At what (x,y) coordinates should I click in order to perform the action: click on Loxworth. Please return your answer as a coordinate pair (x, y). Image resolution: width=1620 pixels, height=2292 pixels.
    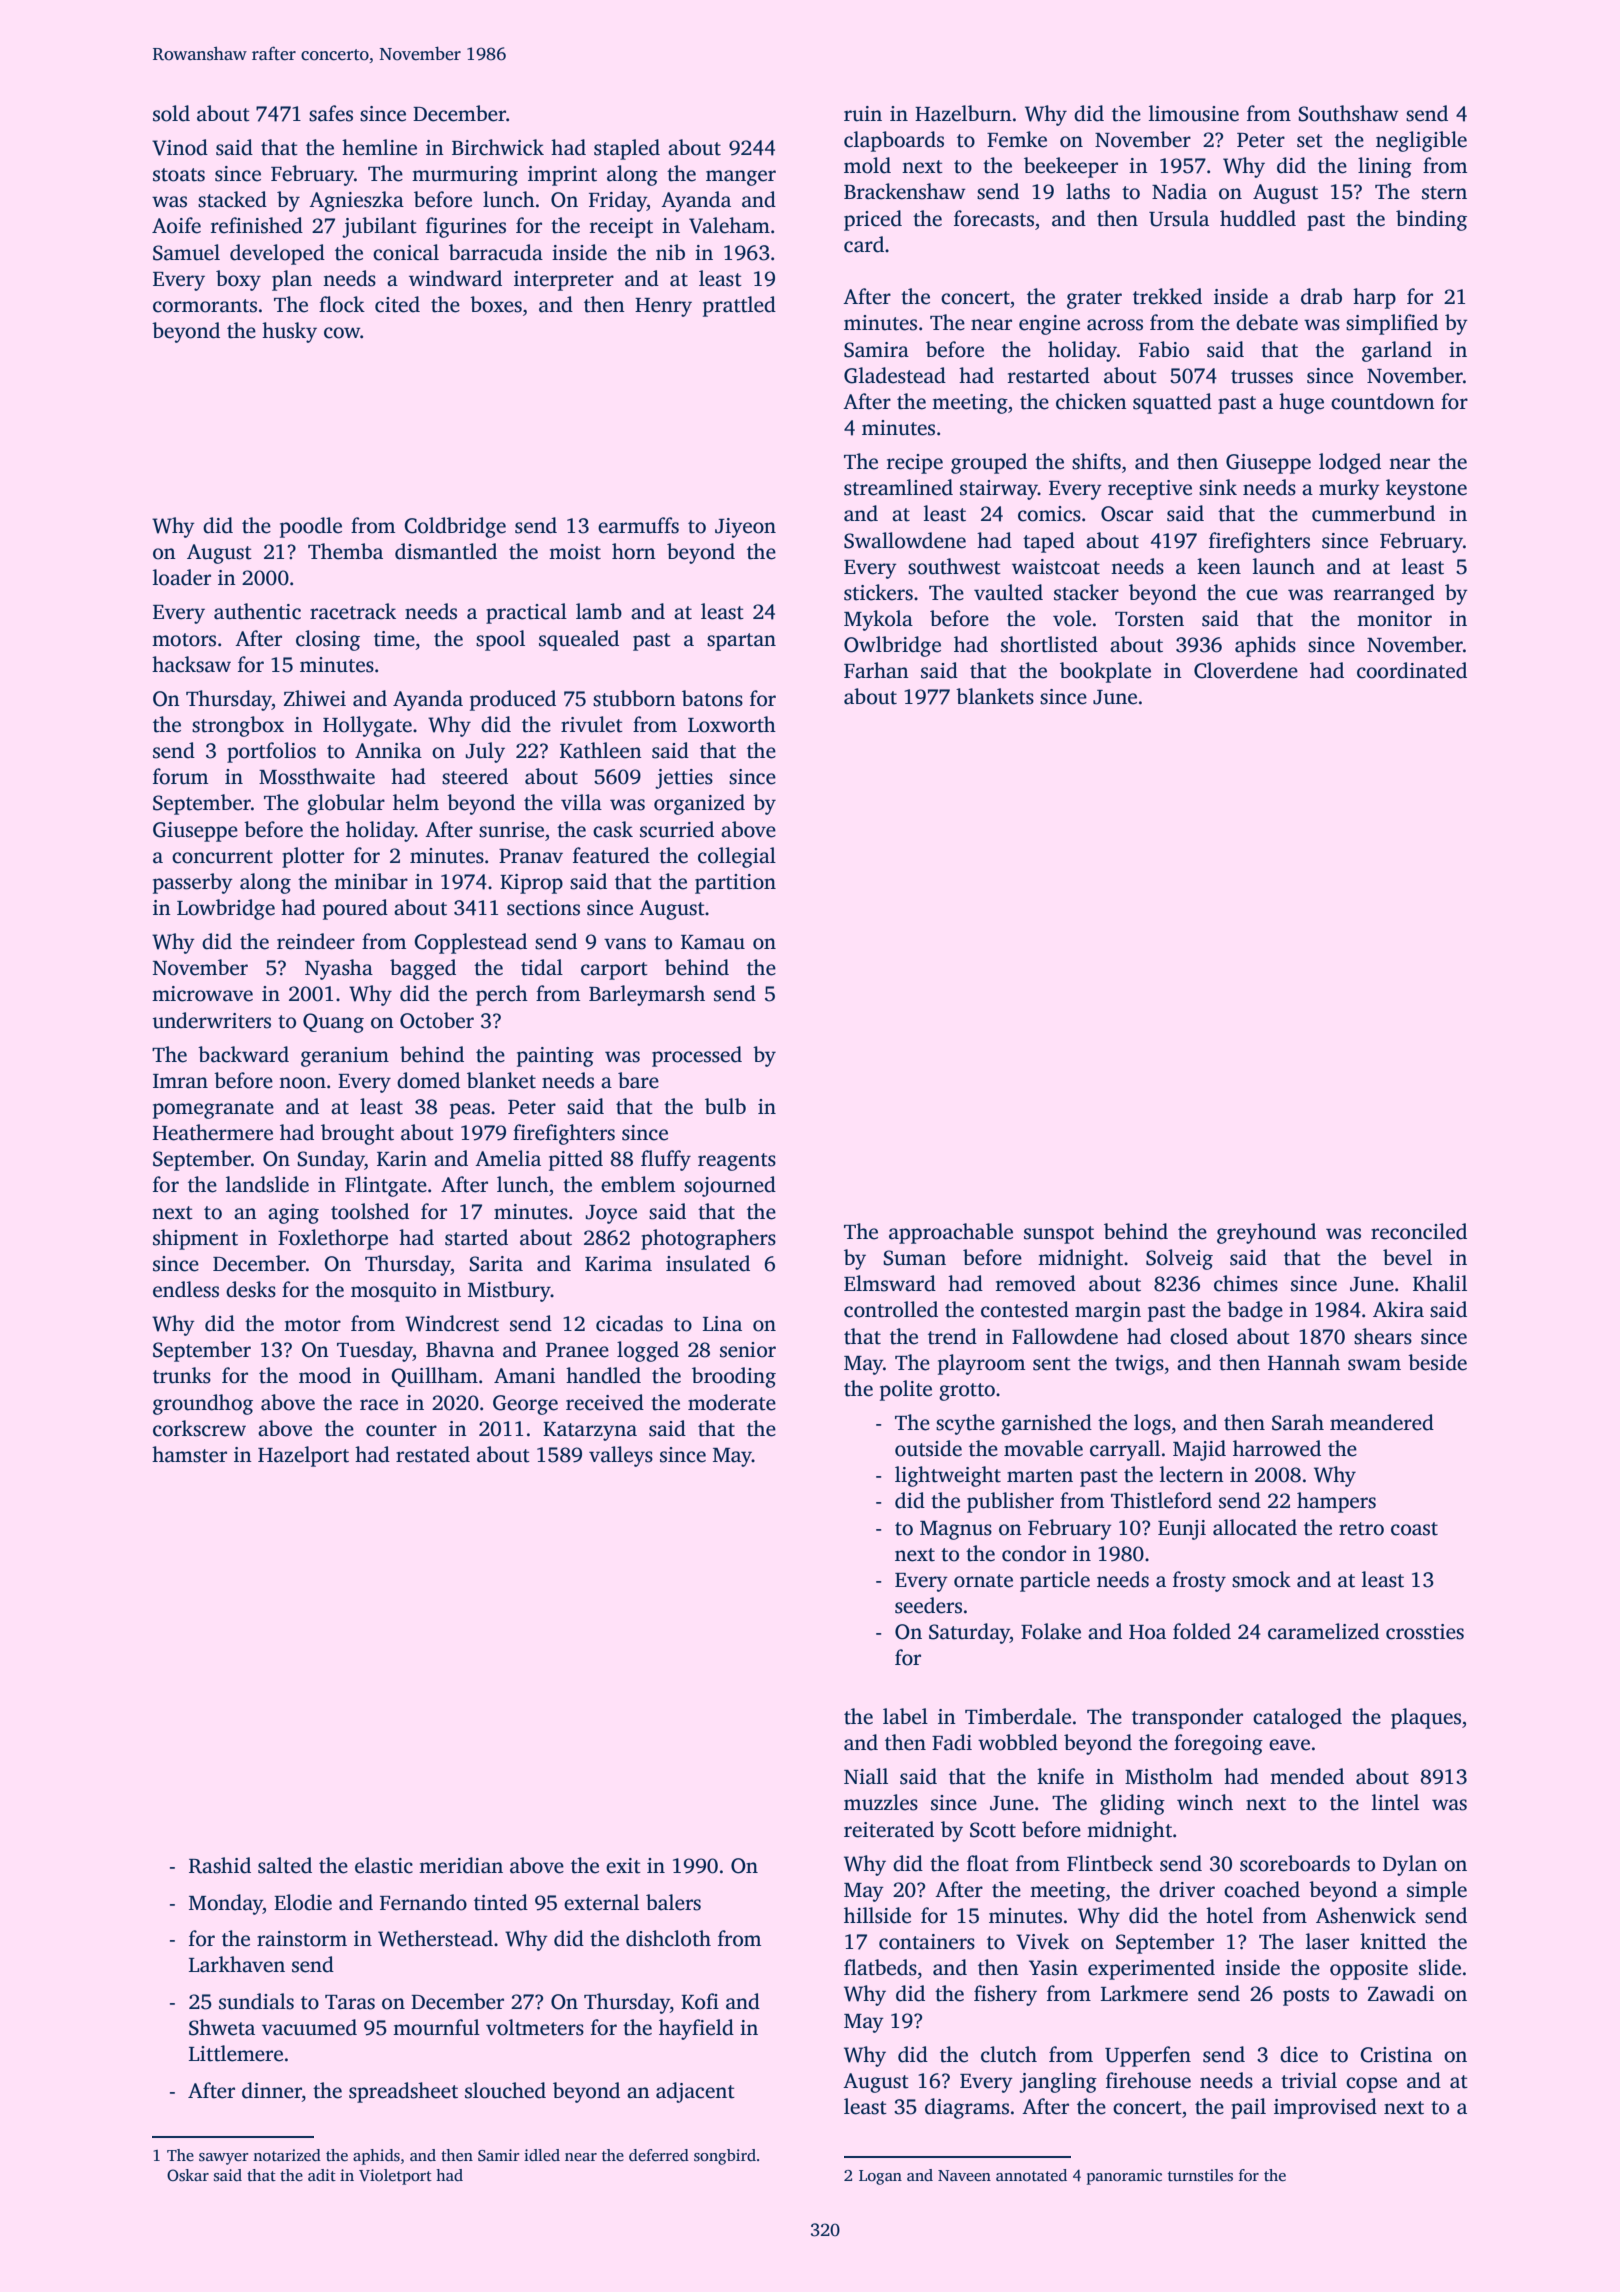
    Looking at the image, I should click on (732, 724).
